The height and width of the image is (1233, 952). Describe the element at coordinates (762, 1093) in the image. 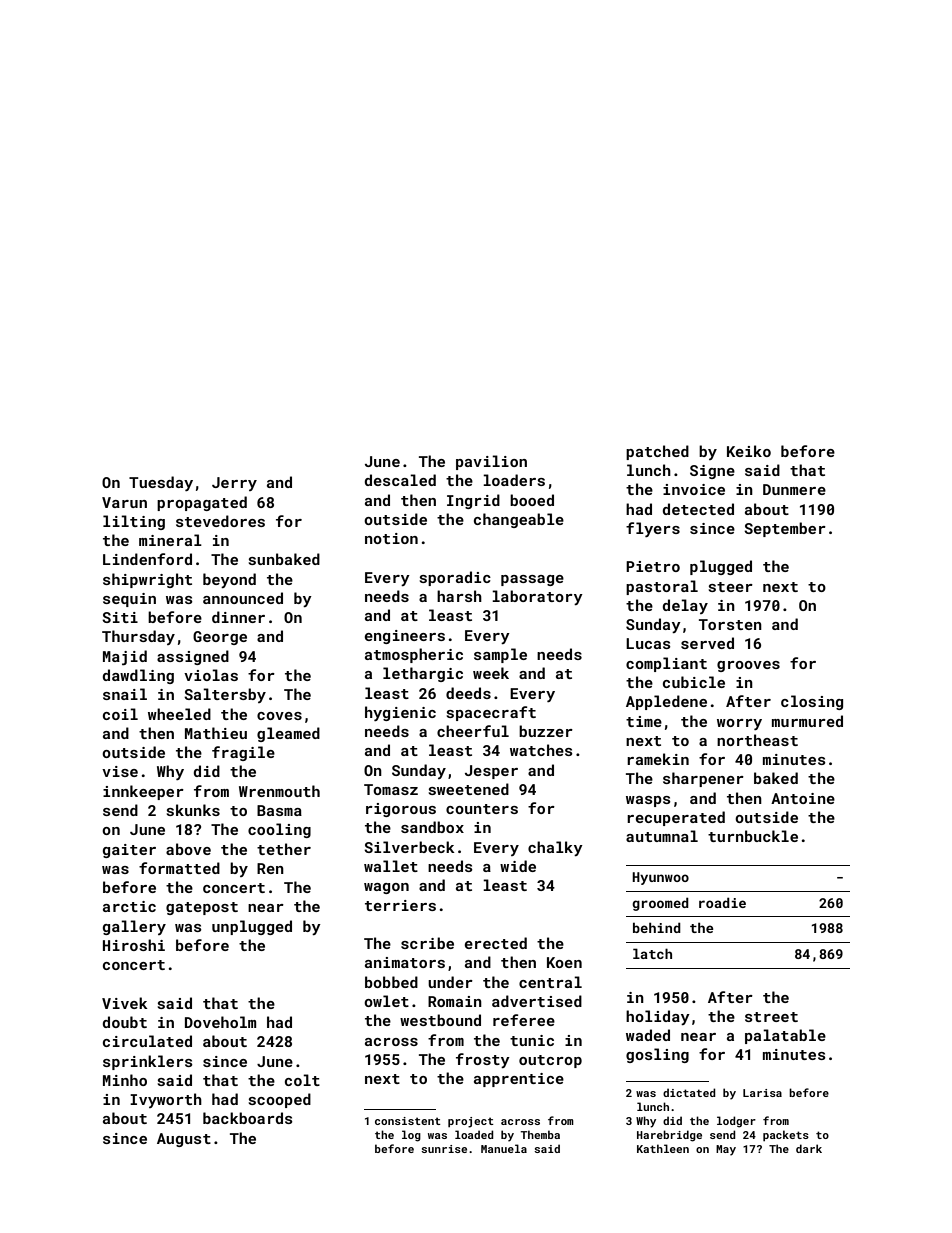

I see `Larisa` at that location.
